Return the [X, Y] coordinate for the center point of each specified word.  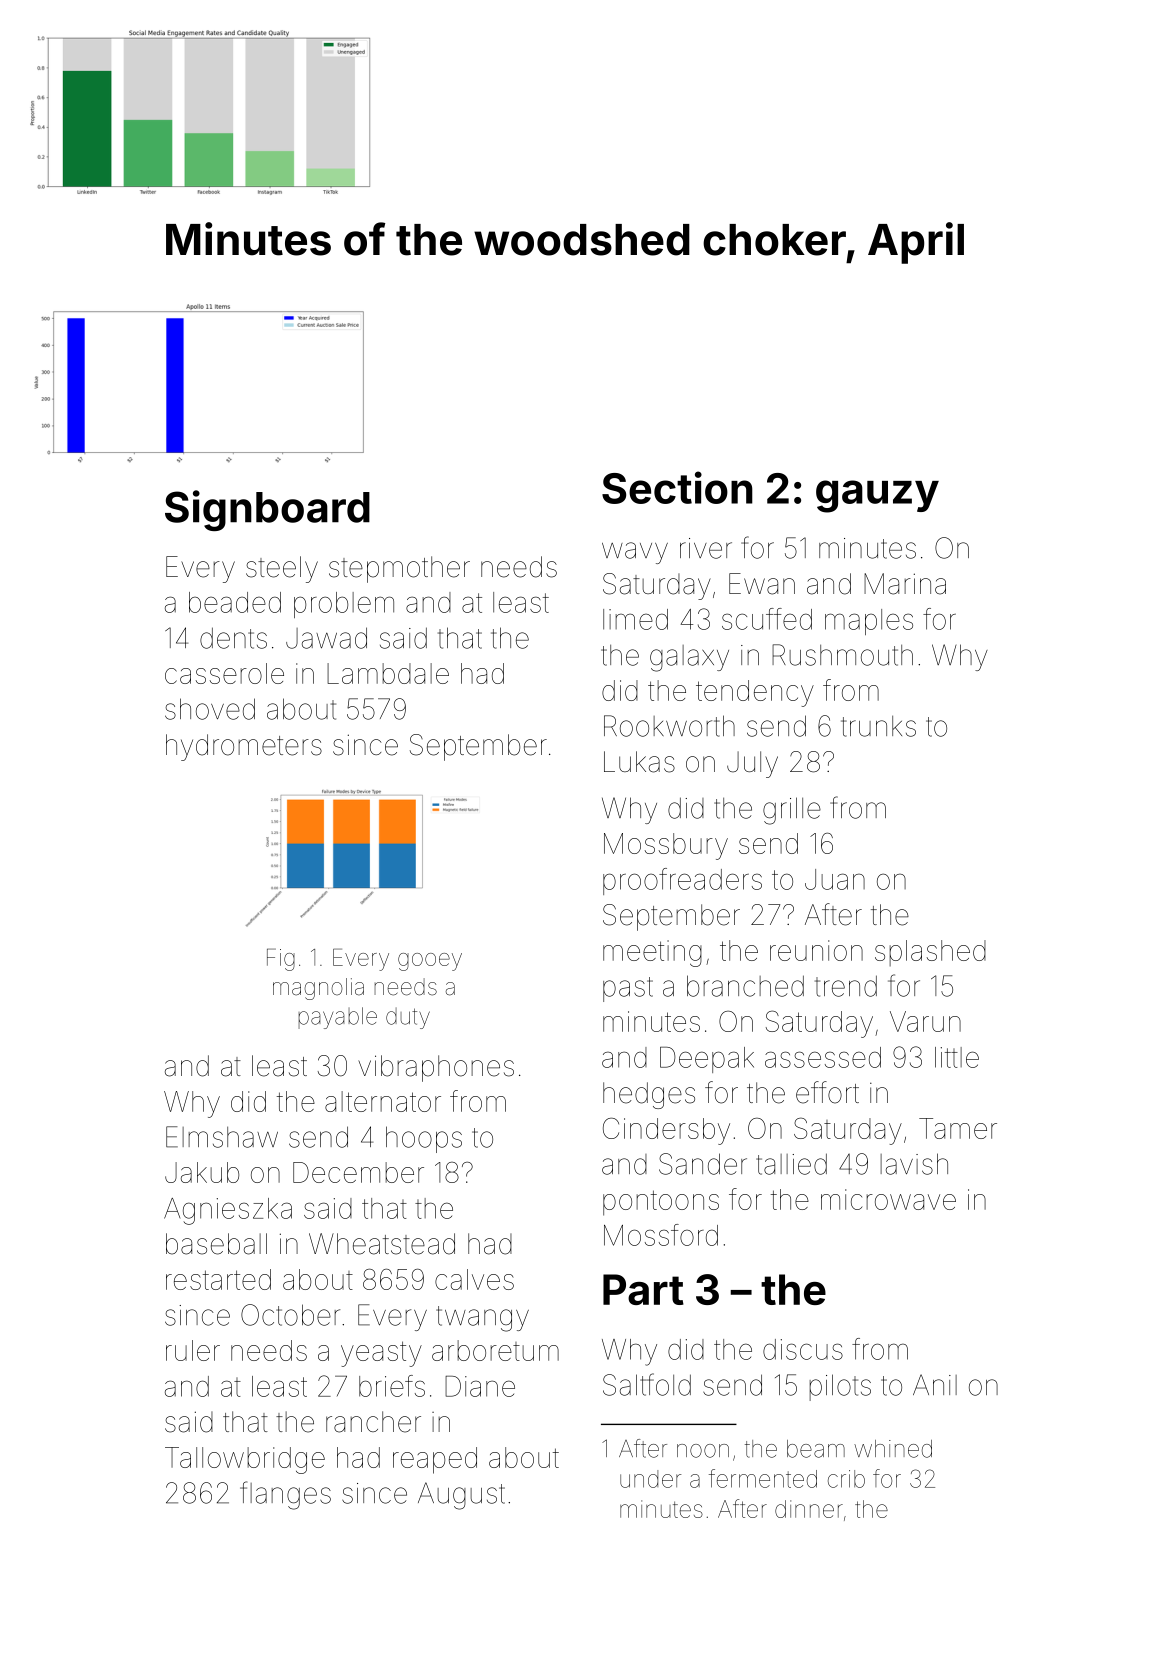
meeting [652, 953]
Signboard [267, 510]
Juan [835, 879]
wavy [635, 553]
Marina [905, 584]
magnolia [318, 989]
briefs [392, 1386]
